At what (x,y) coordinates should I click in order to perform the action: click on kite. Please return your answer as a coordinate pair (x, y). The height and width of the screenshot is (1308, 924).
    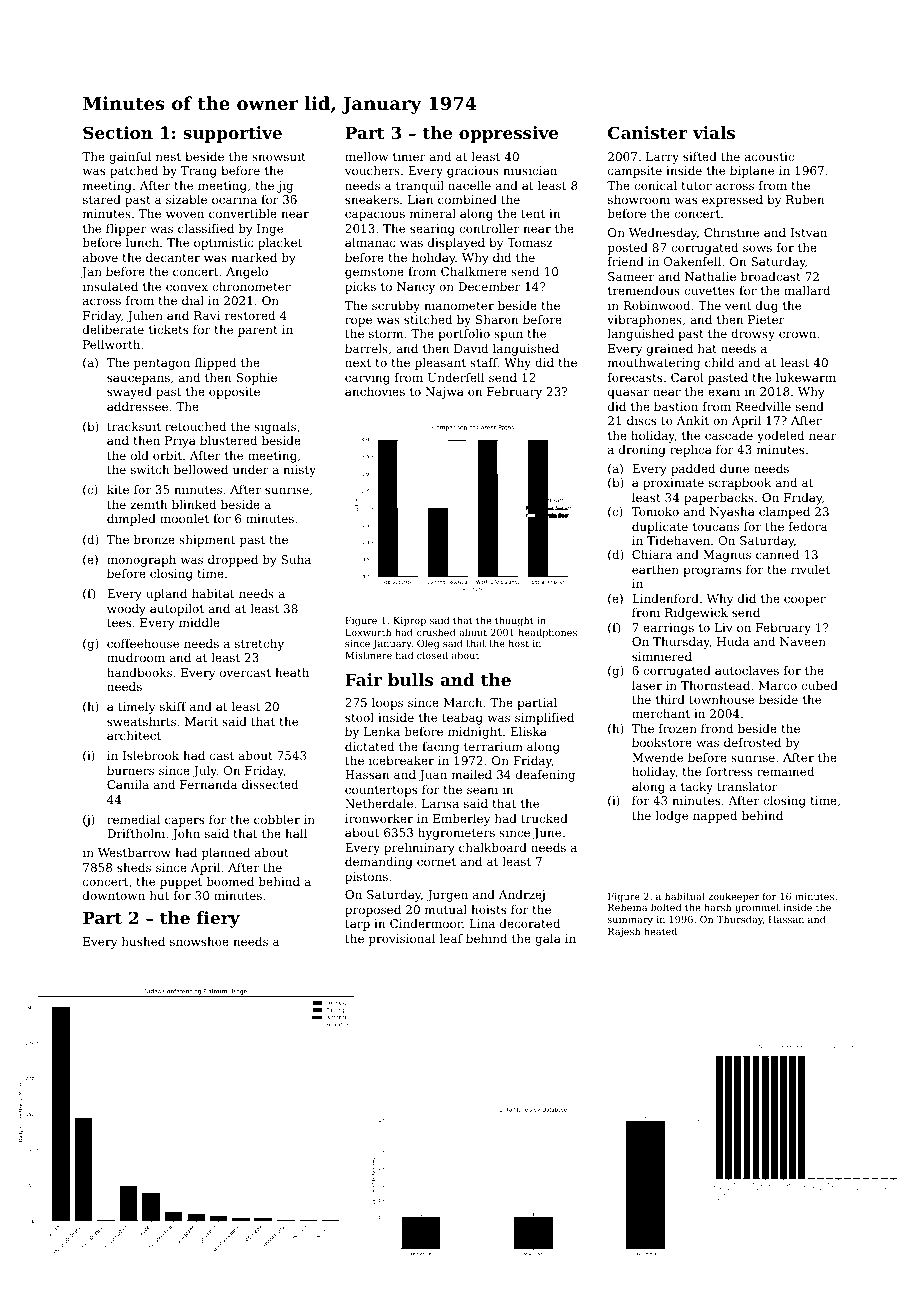
    Looking at the image, I should click on (118, 489).
